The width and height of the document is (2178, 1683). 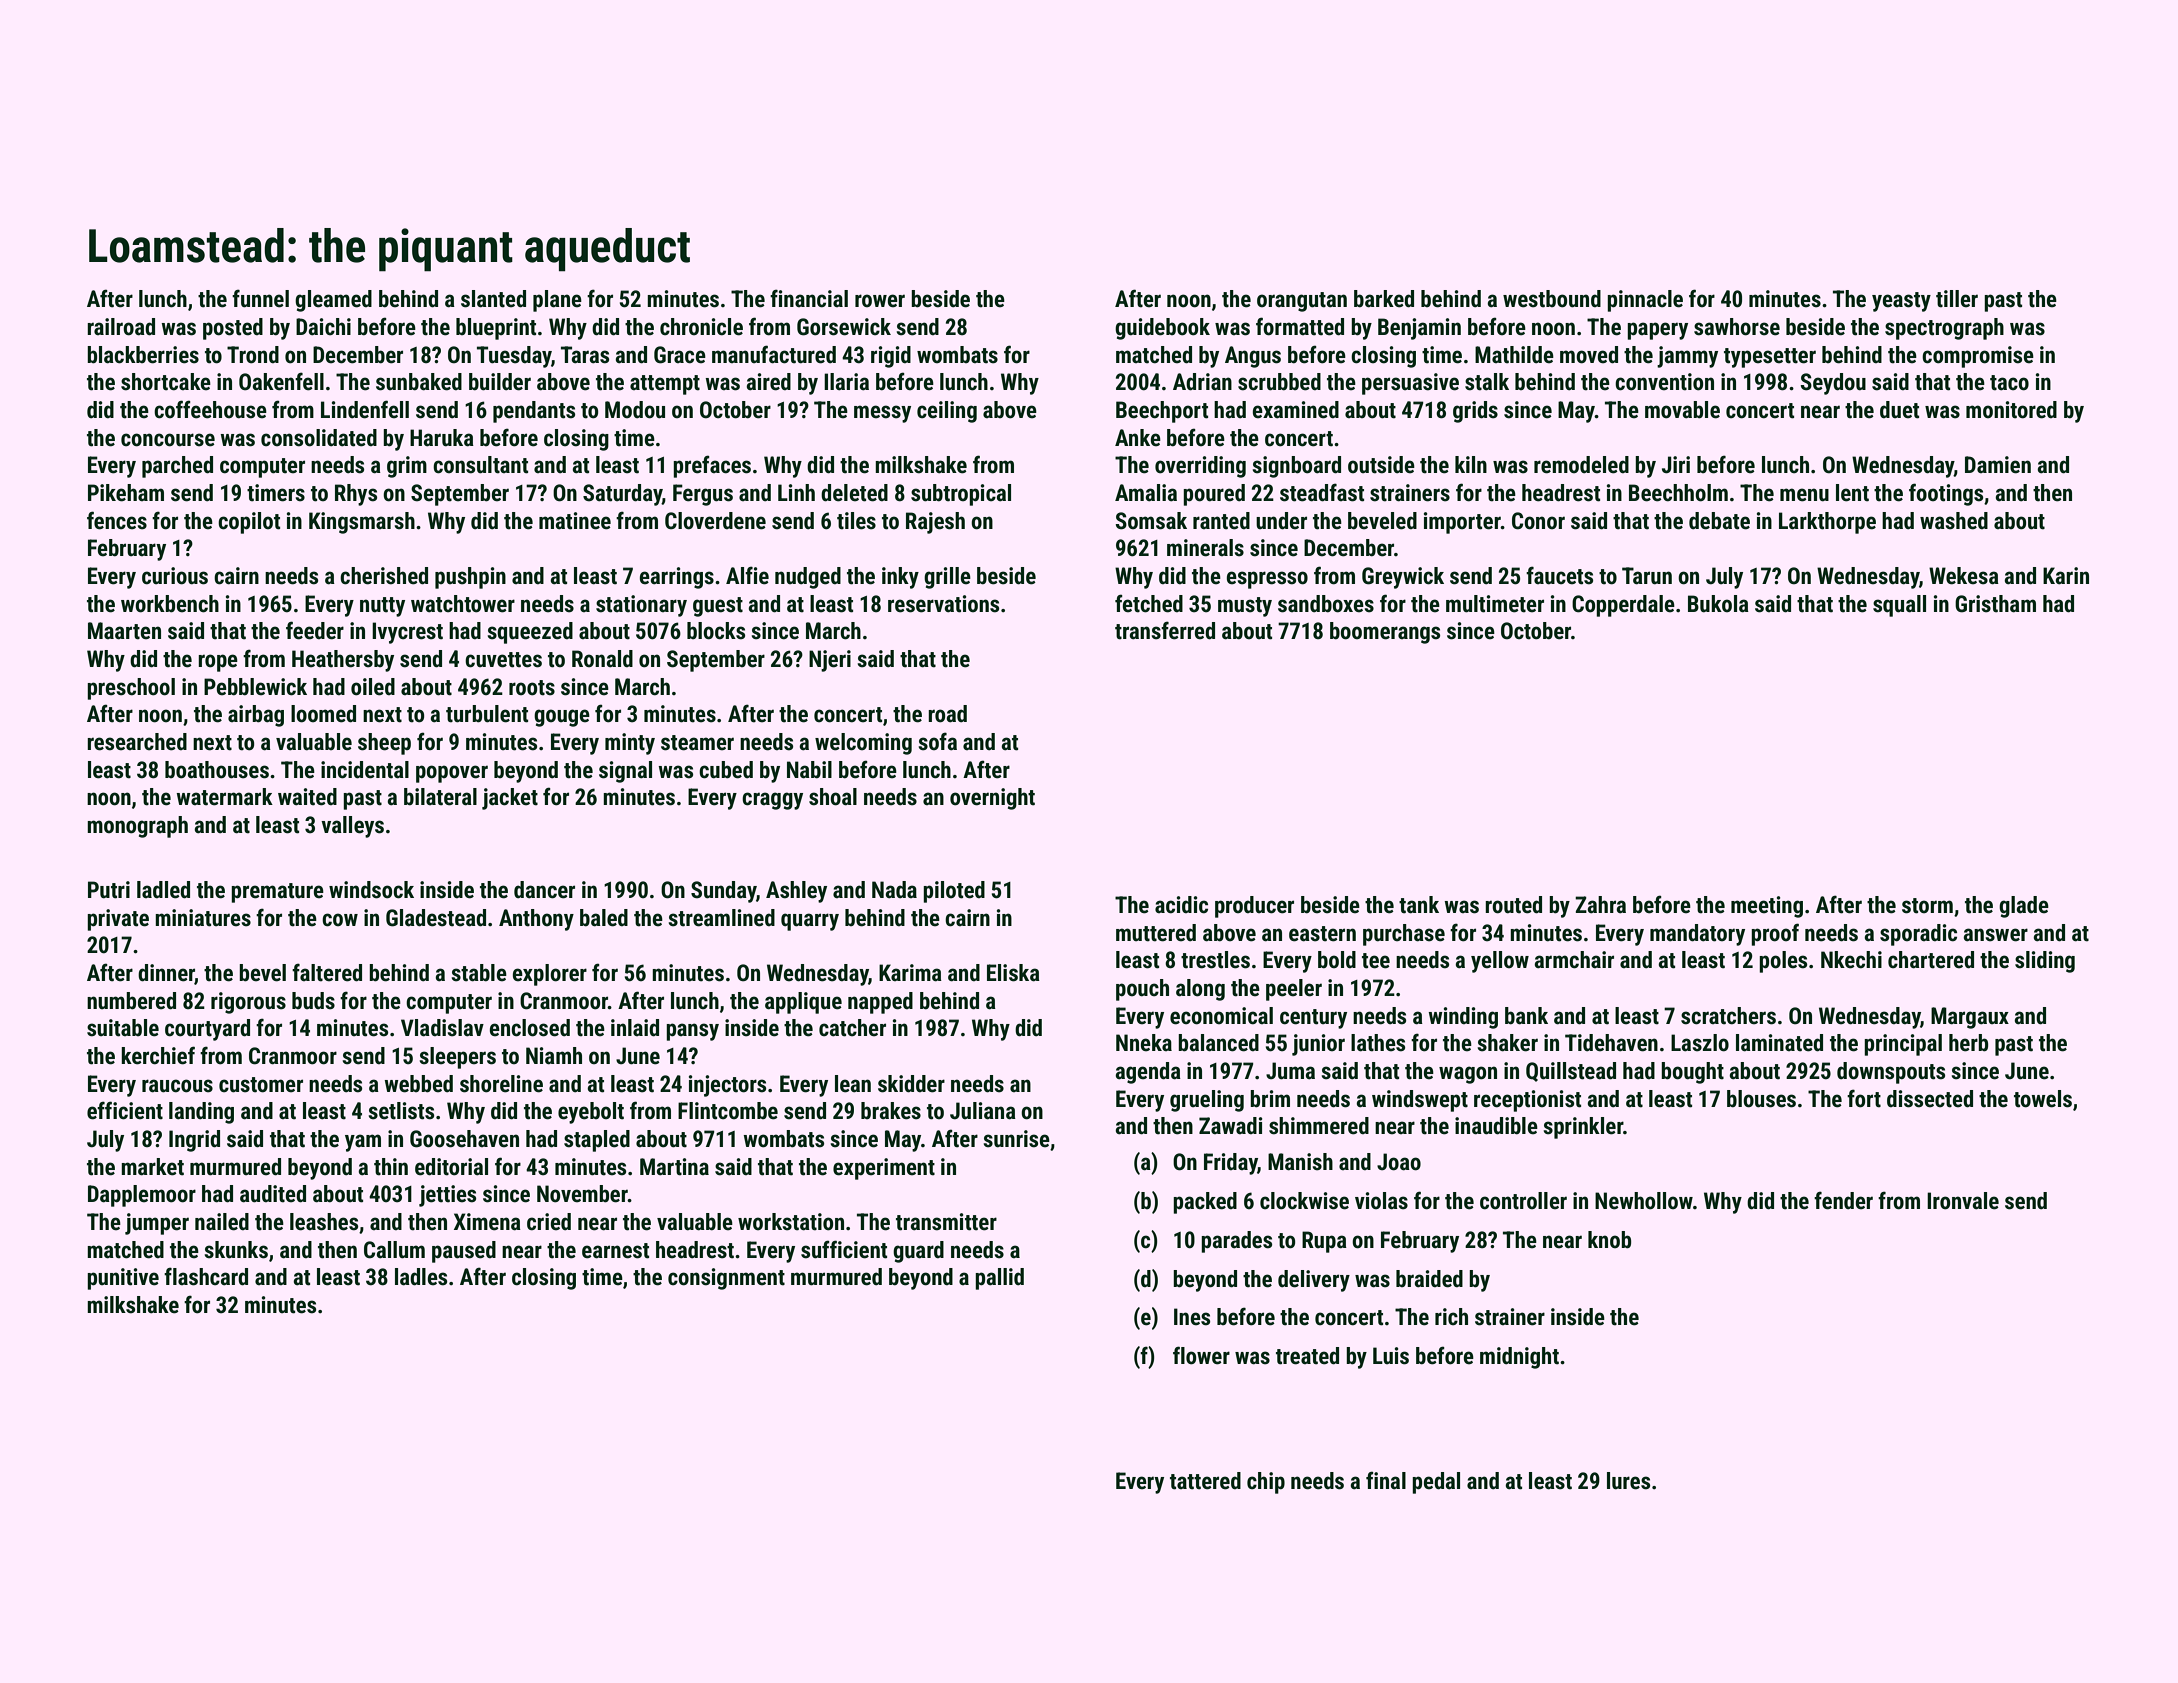 What do you see at coordinates (1761, 1099) in the document?
I see `blouses` at bounding box center [1761, 1099].
